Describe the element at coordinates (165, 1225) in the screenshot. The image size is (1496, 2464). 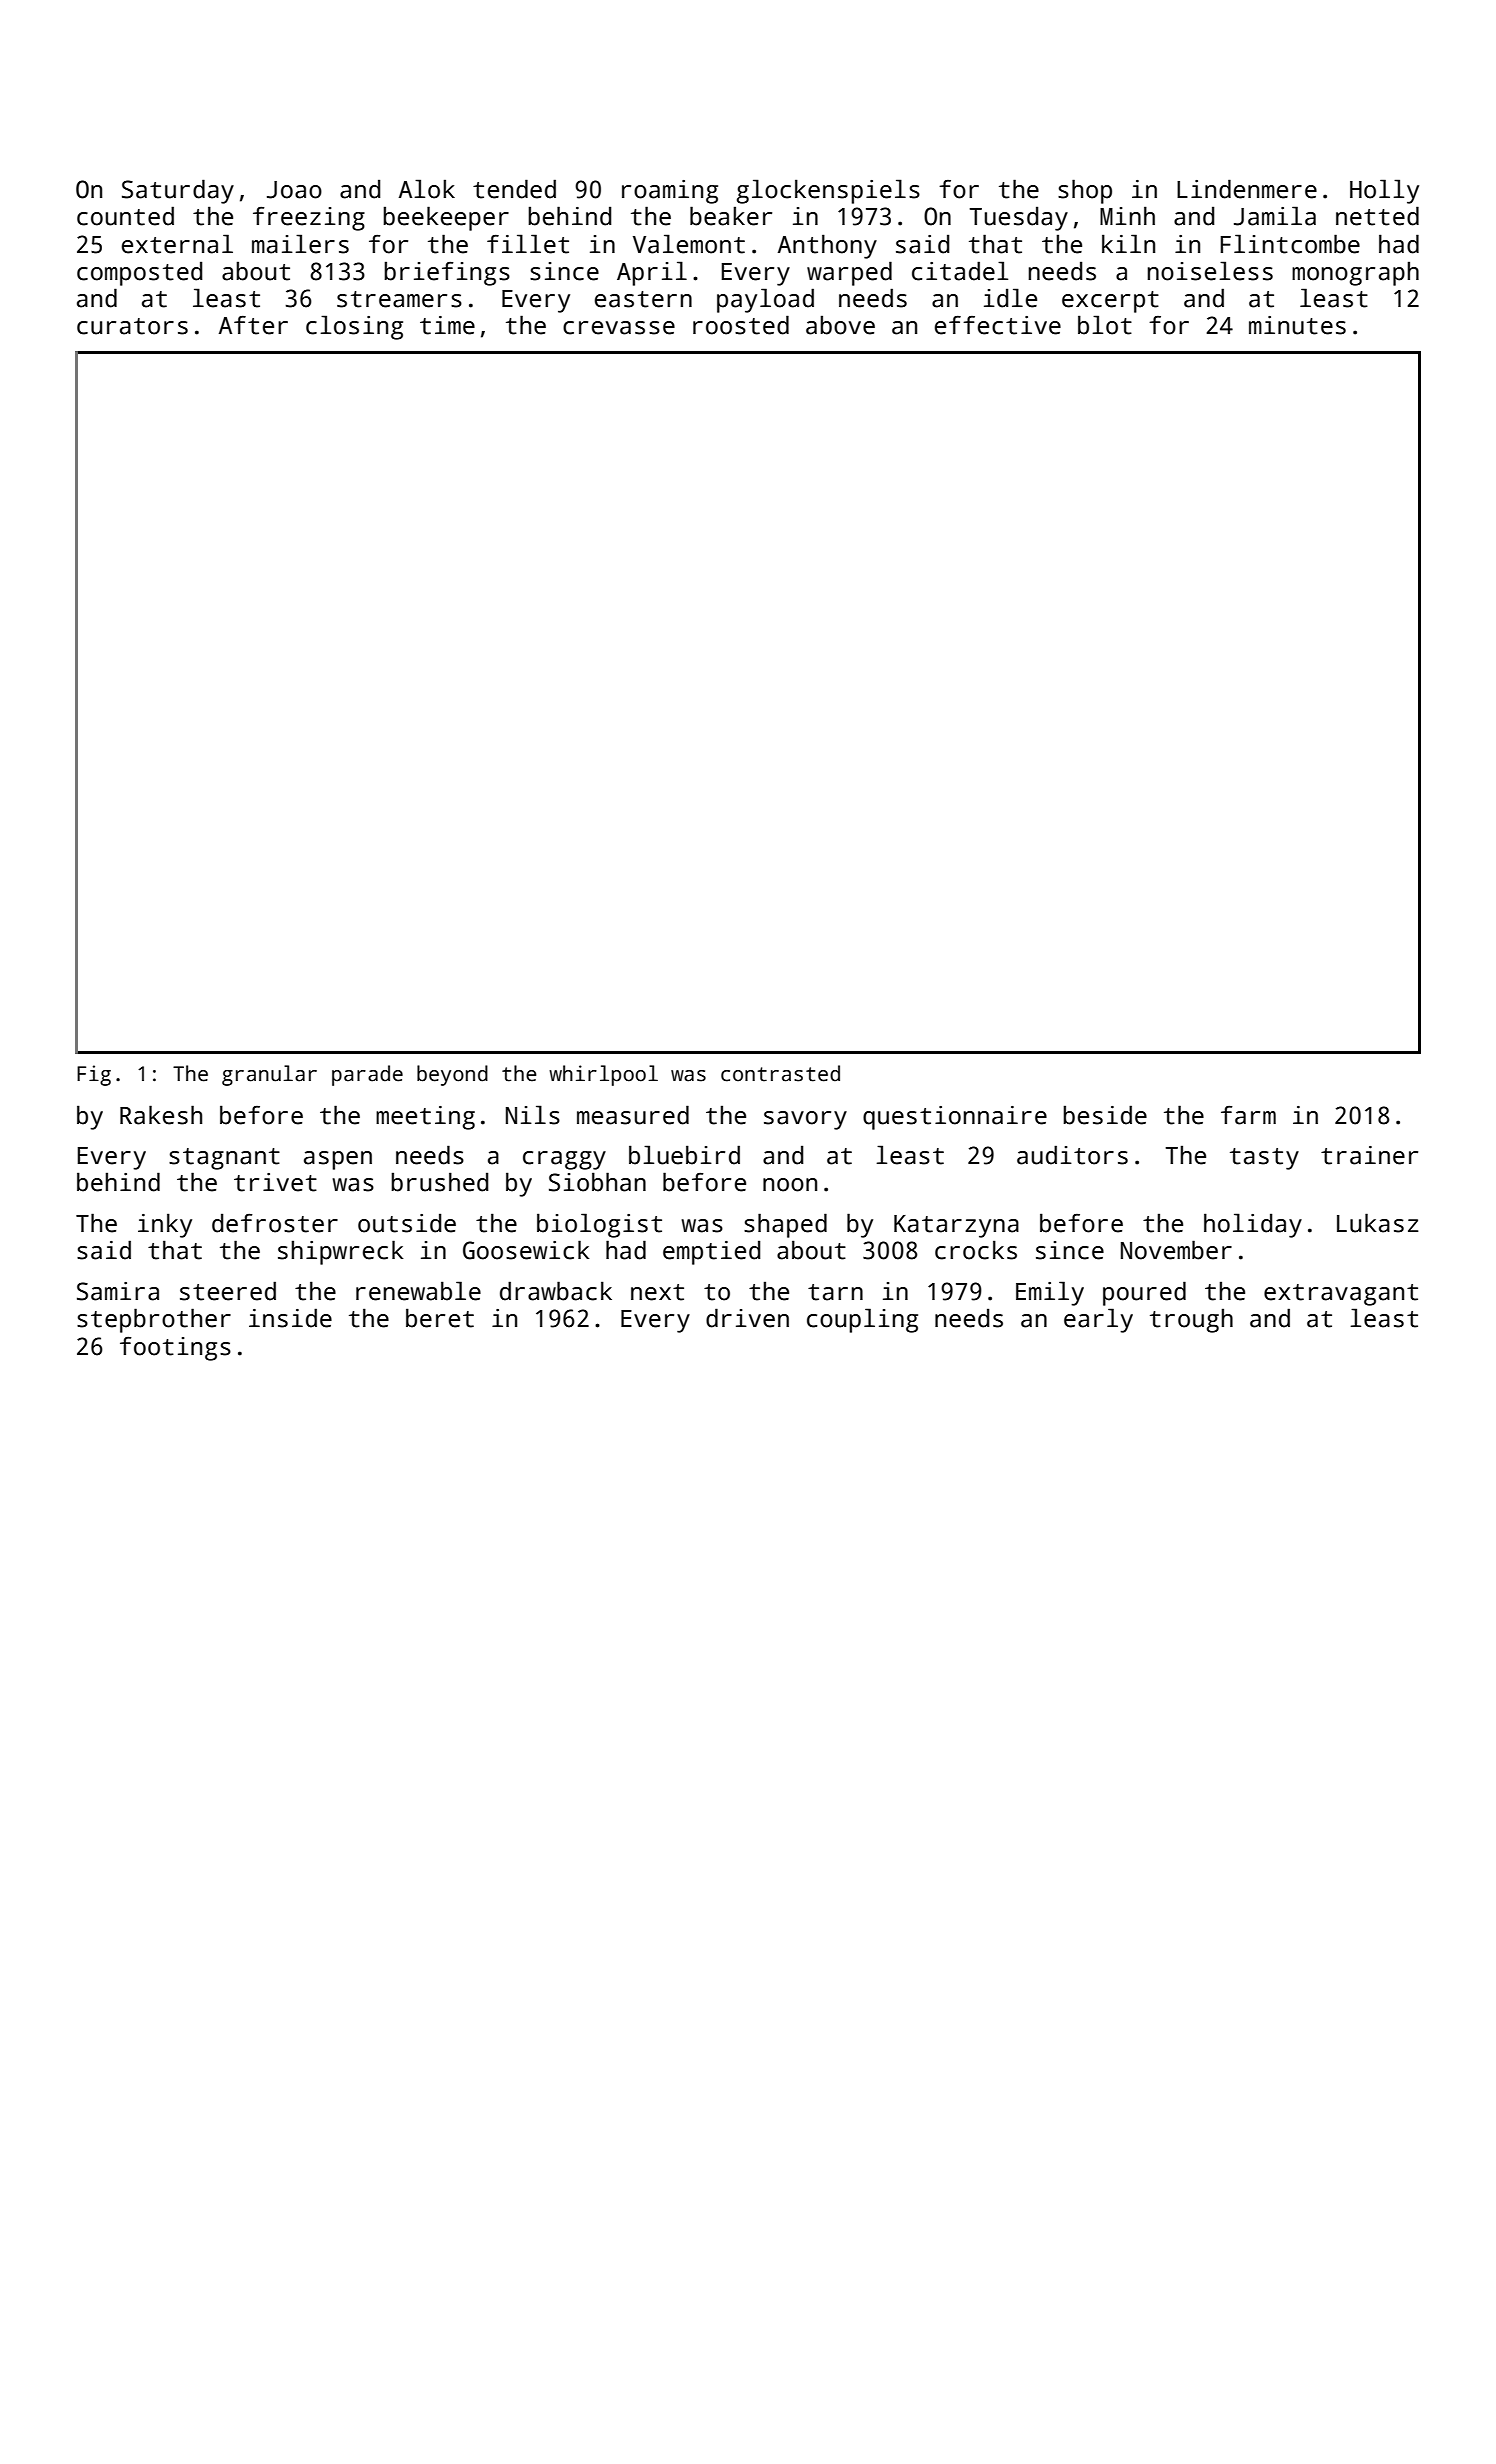
I see `inky` at that location.
